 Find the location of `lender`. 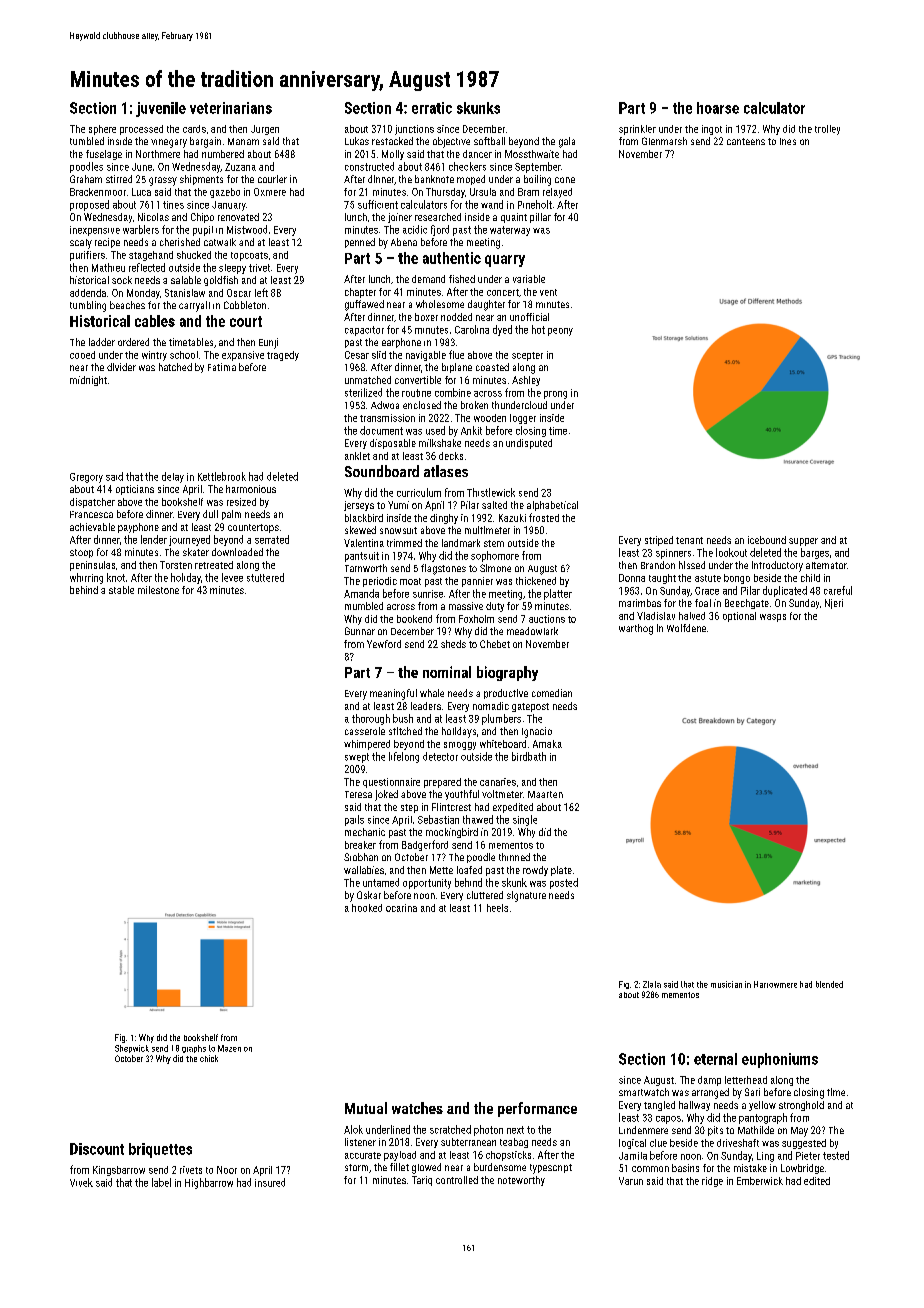

lender is located at coordinates (154, 539).
